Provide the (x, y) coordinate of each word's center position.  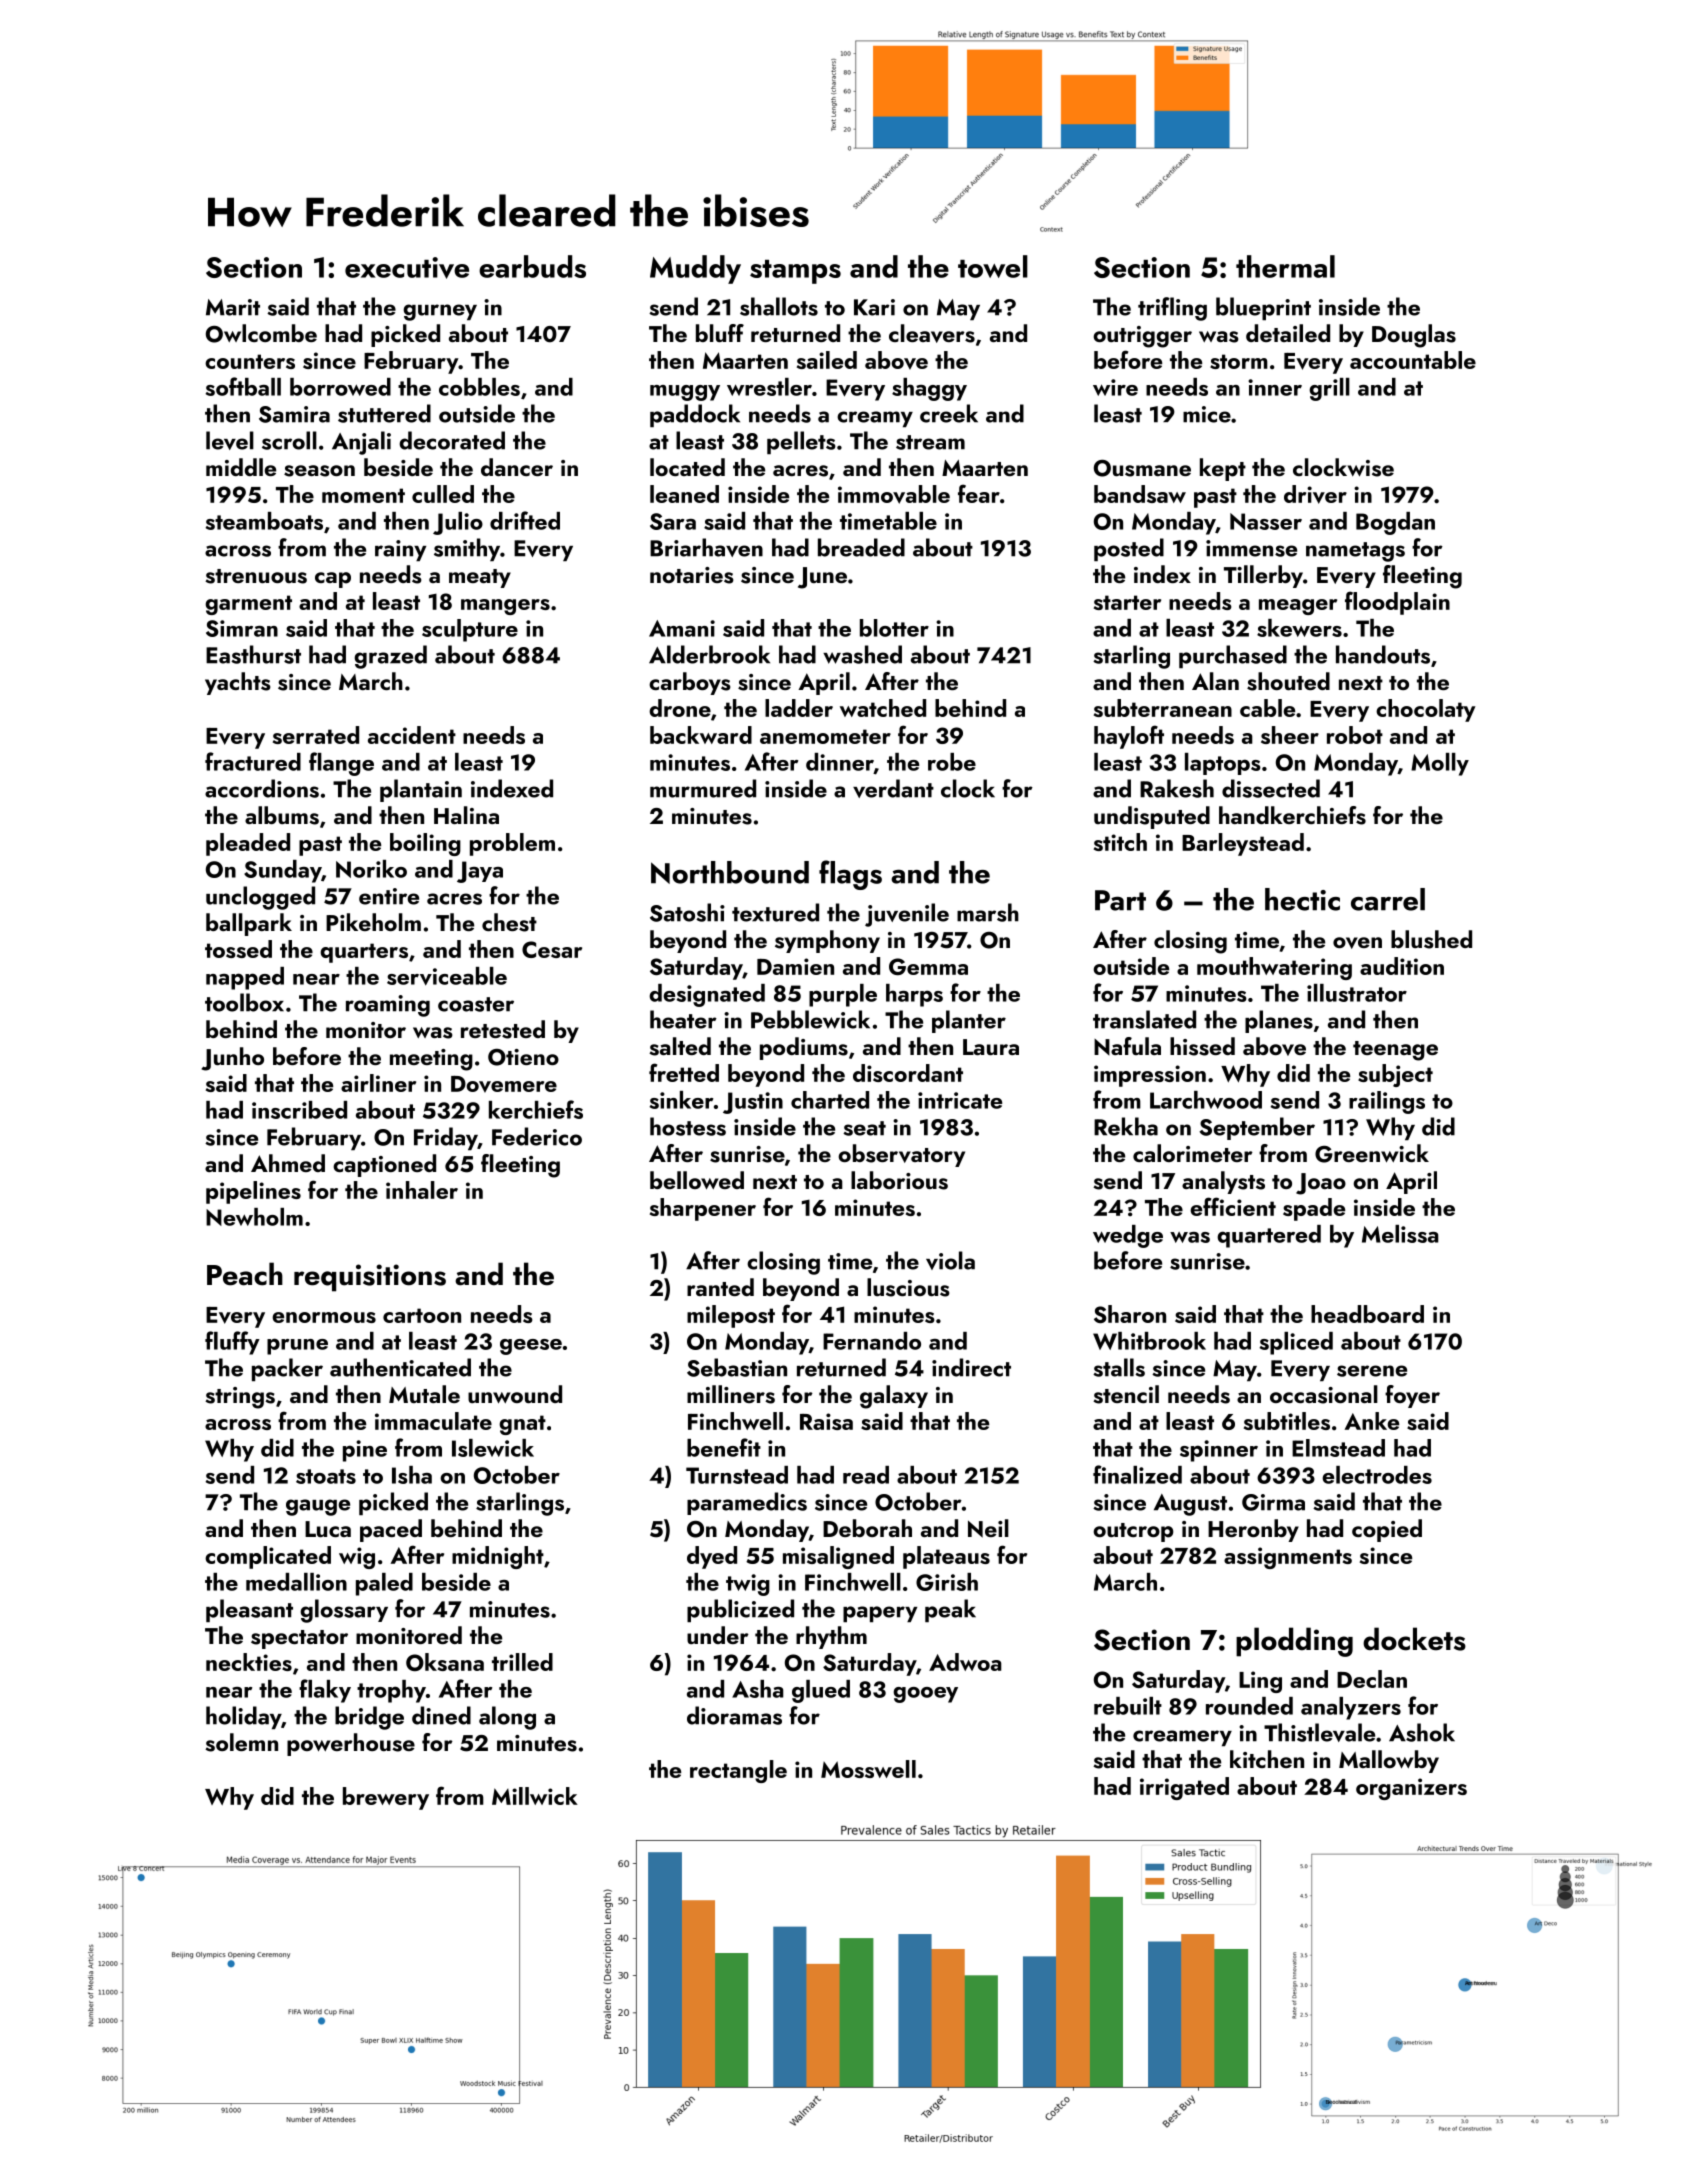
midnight (498, 1557)
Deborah (867, 1528)
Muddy (695, 269)
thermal (1285, 266)
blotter (894, 628)
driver (1315, 494)
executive (407, 268)
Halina (466, 815)
